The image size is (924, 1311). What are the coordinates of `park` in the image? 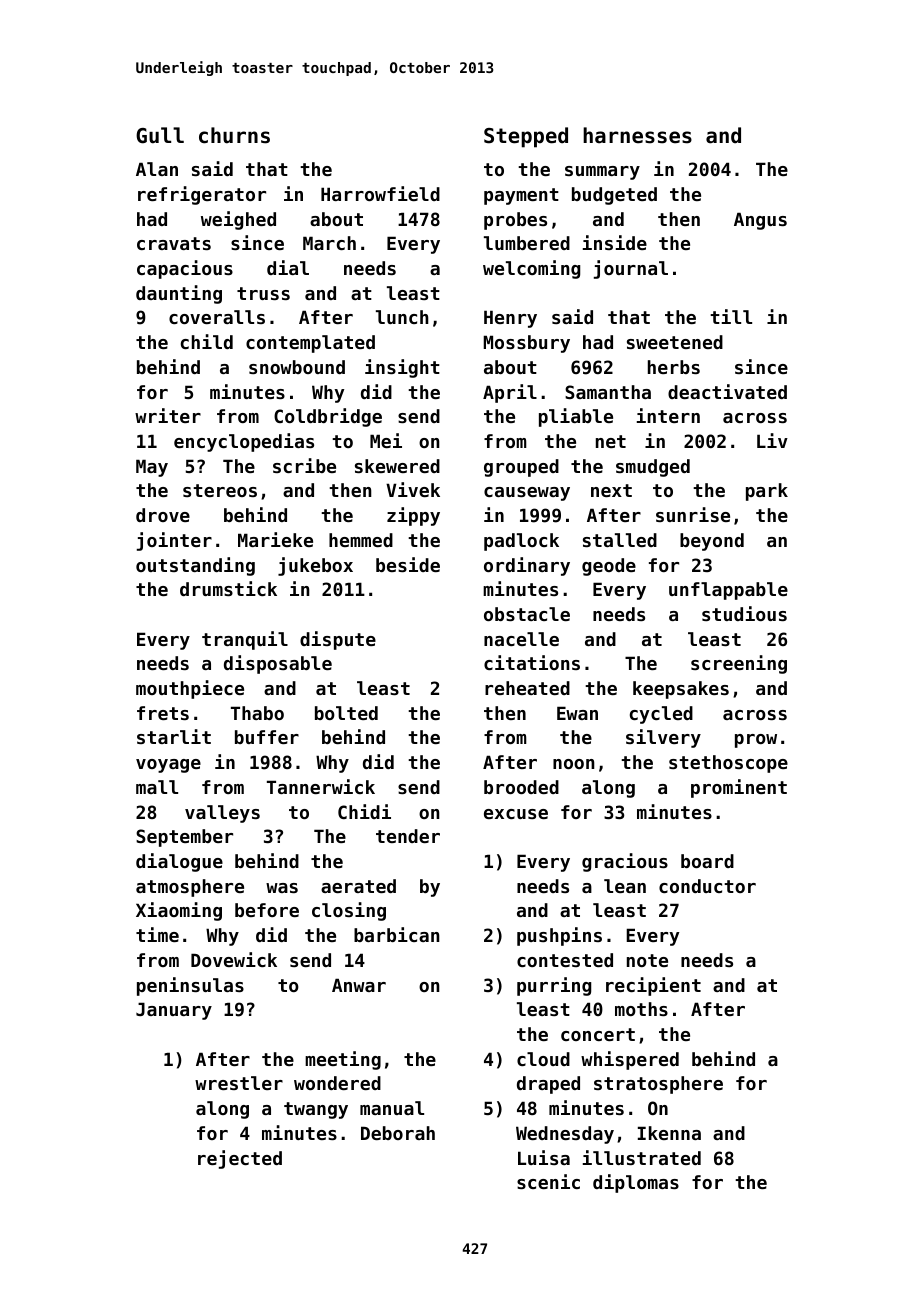 It's located at (767, 492).
